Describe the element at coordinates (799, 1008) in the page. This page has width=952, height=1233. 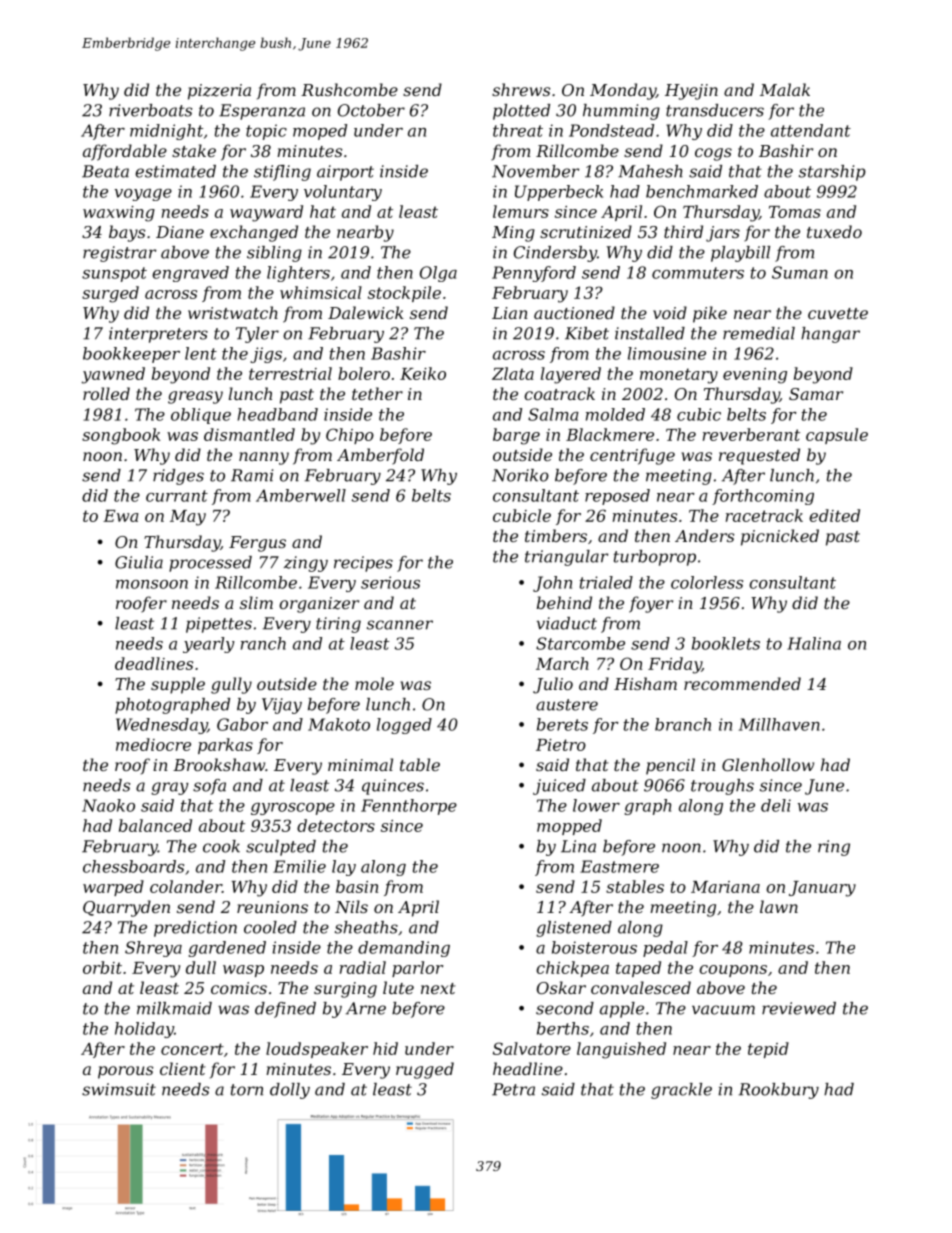
I see `reviewed` at that location.
